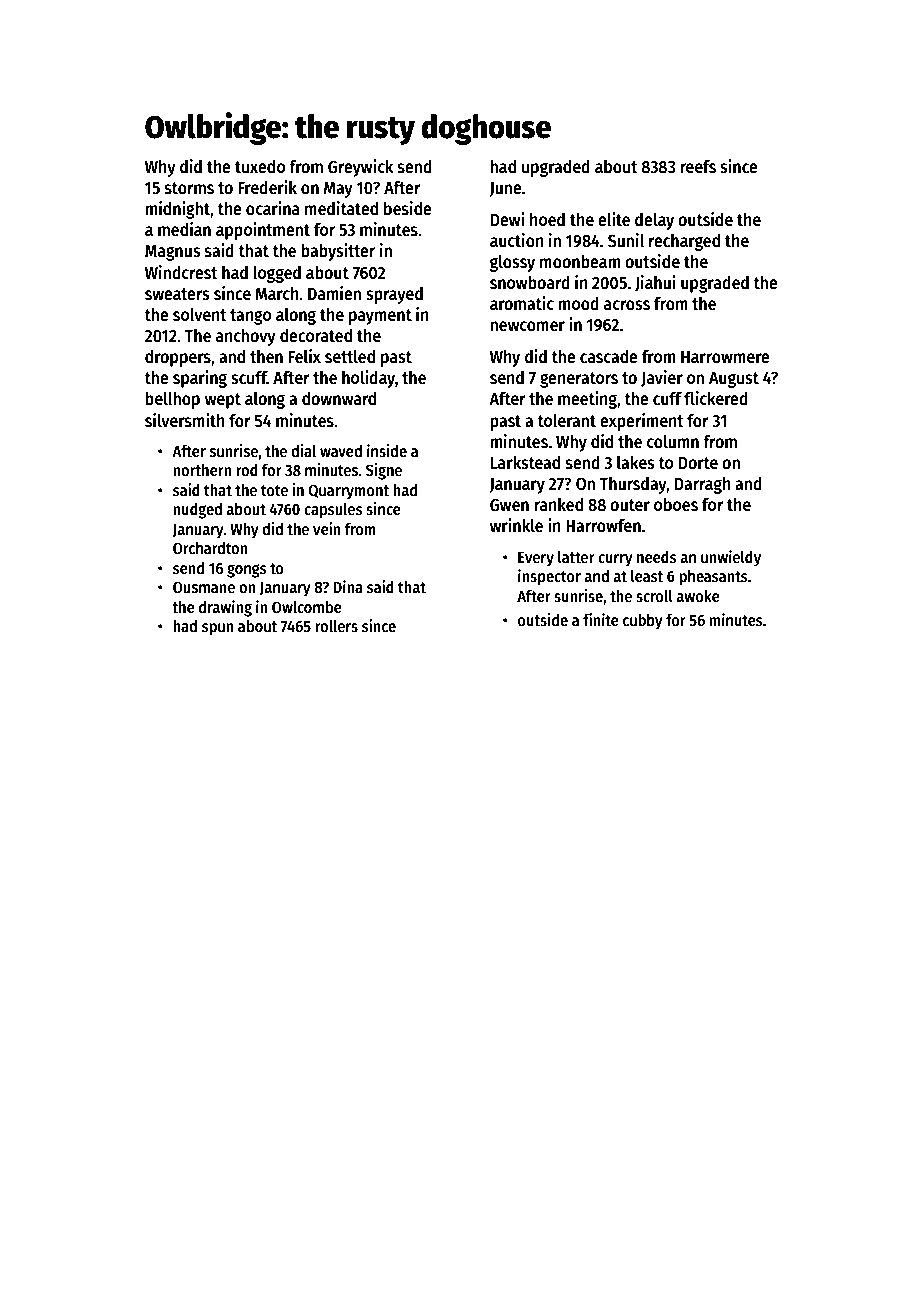 This screenshot has height=1311, width=924. Describe the element at coordinates (200, 315) in the screenshot. I see `solvent` at that location.
